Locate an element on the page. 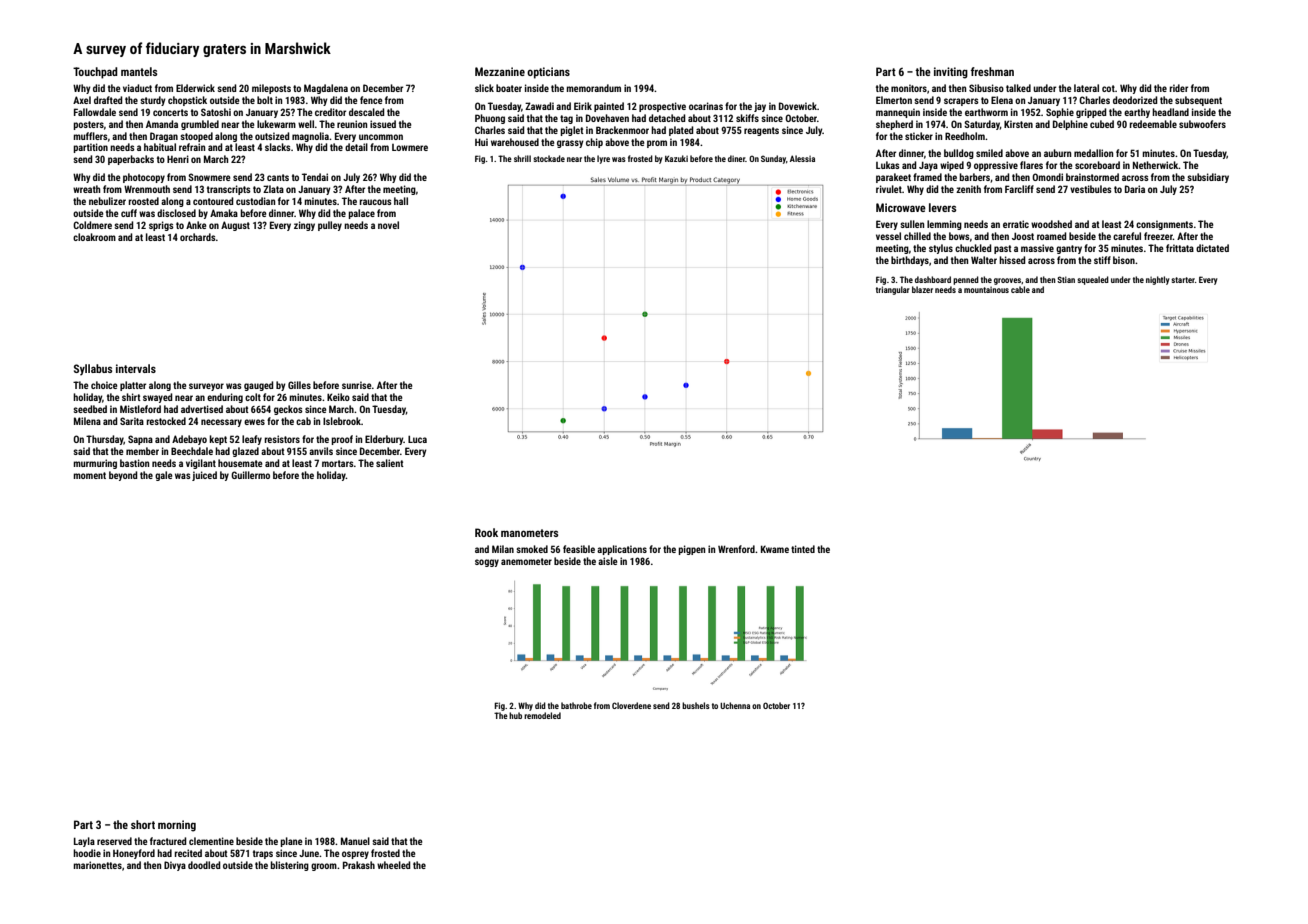 The height and width of the image is (924, 1308). opticians is located at coordinates (548, 73).
